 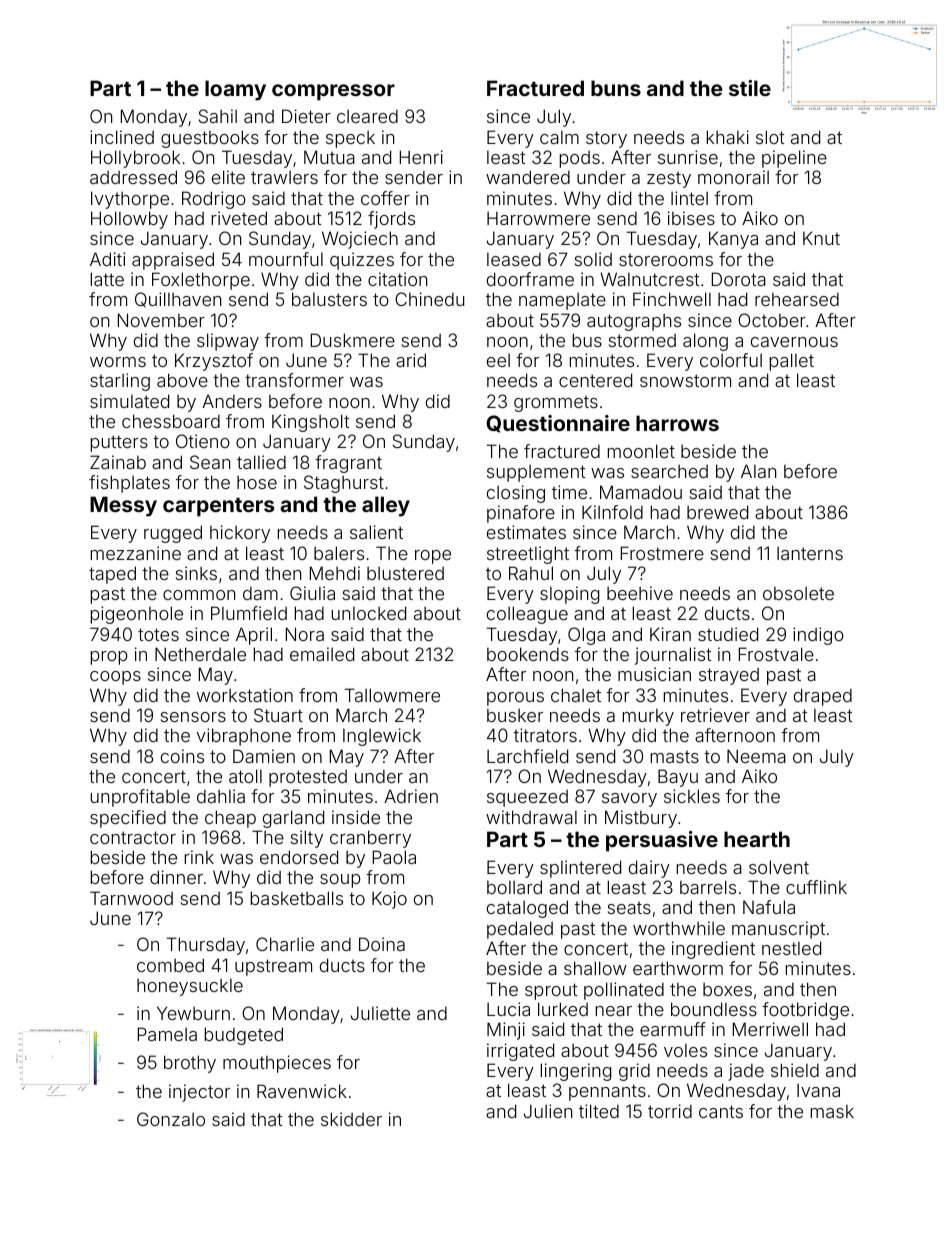 I want to click on loamy, so click(x=235, y=90).
